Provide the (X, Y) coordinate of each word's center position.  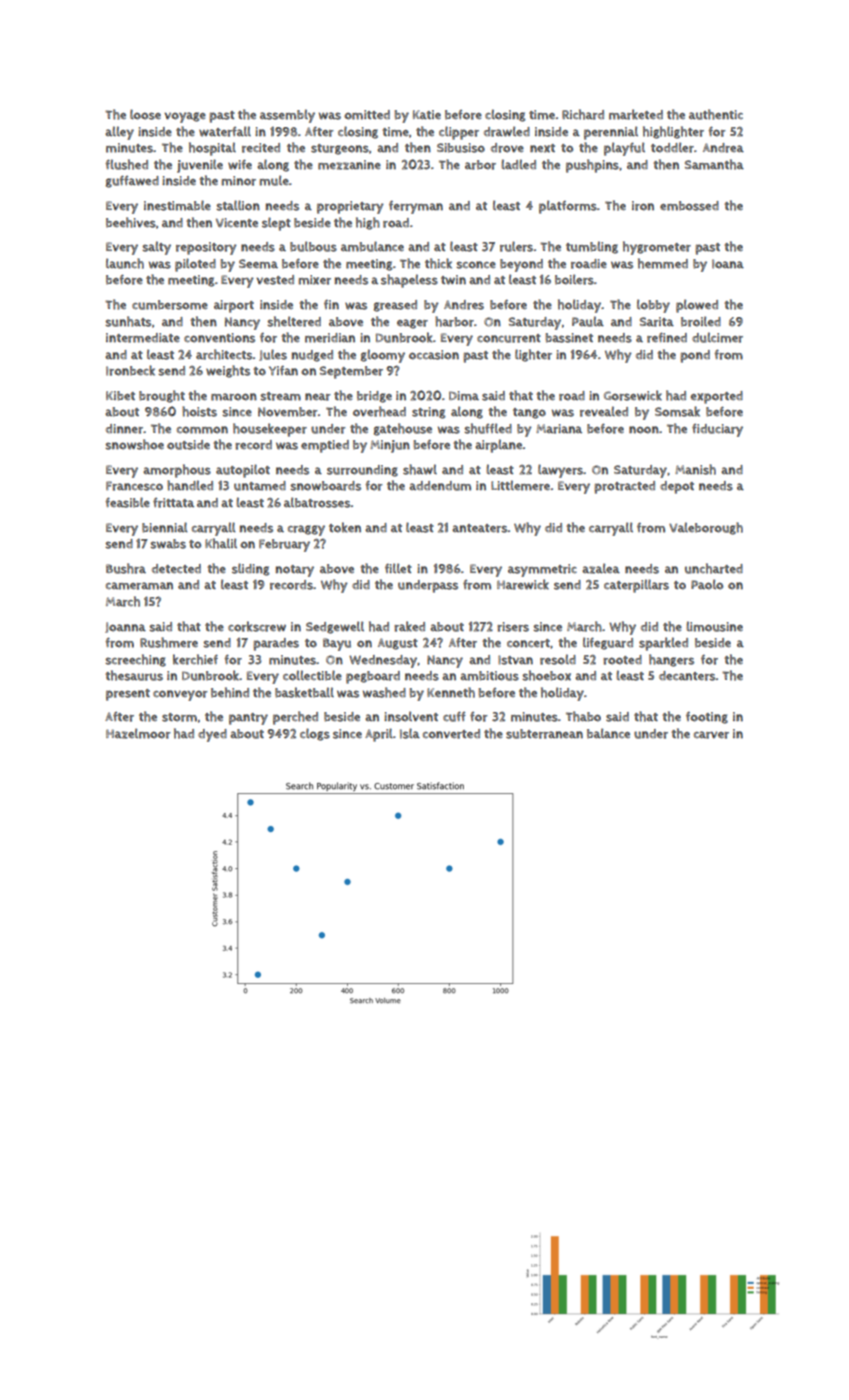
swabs (168, 544)
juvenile (200, 166)
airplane (498, 446)
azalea (601, 568)
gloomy (383, 356)
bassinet (569, 338)
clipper (459, 133)
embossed (689, 206)
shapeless (409, 281)
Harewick (523, 584)
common (202, 430)
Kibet (120, 396)
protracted (624, 487)
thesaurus (134, 675)
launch (125, 263)
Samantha (714, 164)
